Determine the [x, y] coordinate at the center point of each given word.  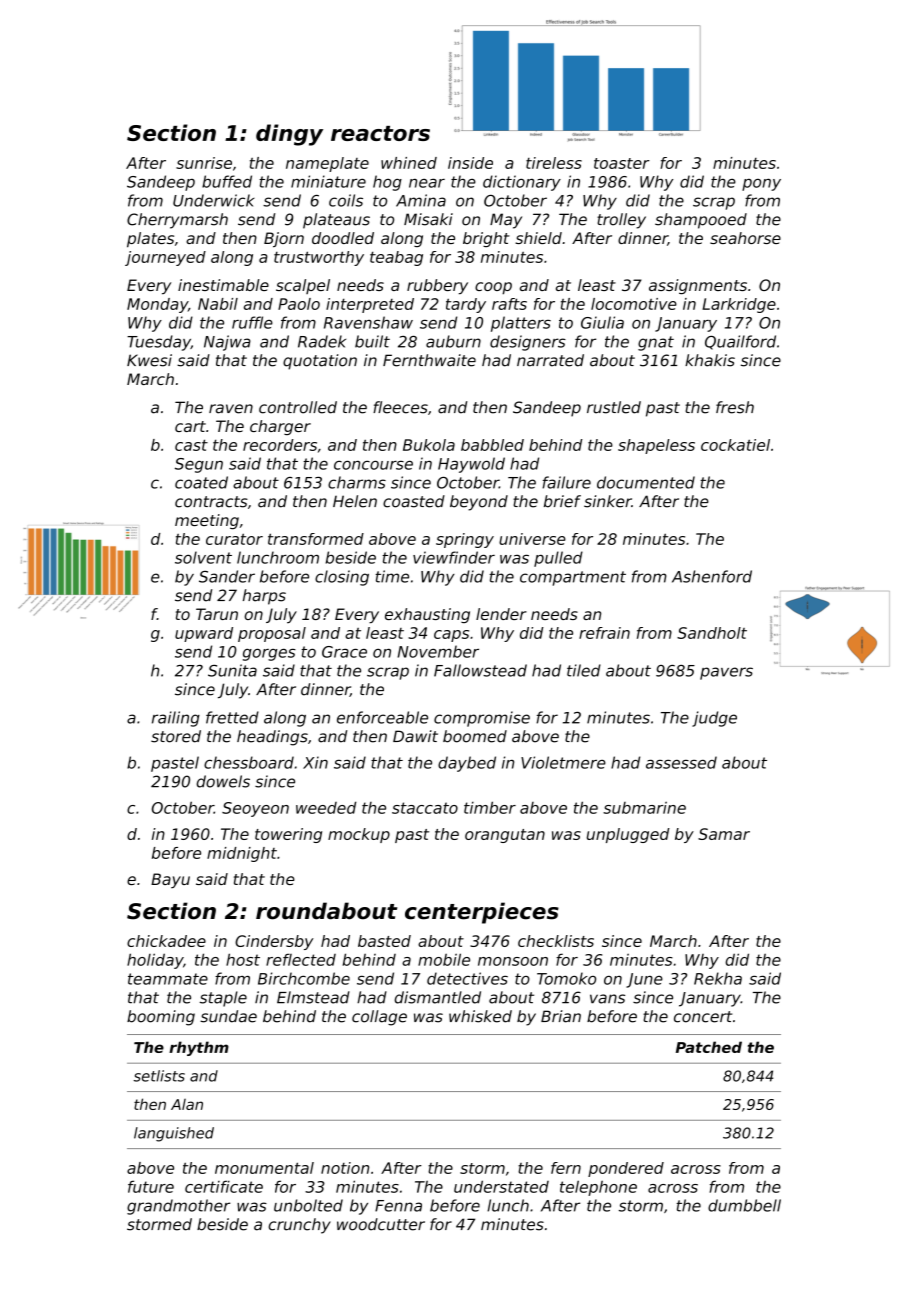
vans [607, 999]
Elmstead [313, 997]
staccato [425, 808]
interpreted [370, 305]
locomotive [634, 304]
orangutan [505, 836]
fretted [232, 717]
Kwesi [149, 360]
